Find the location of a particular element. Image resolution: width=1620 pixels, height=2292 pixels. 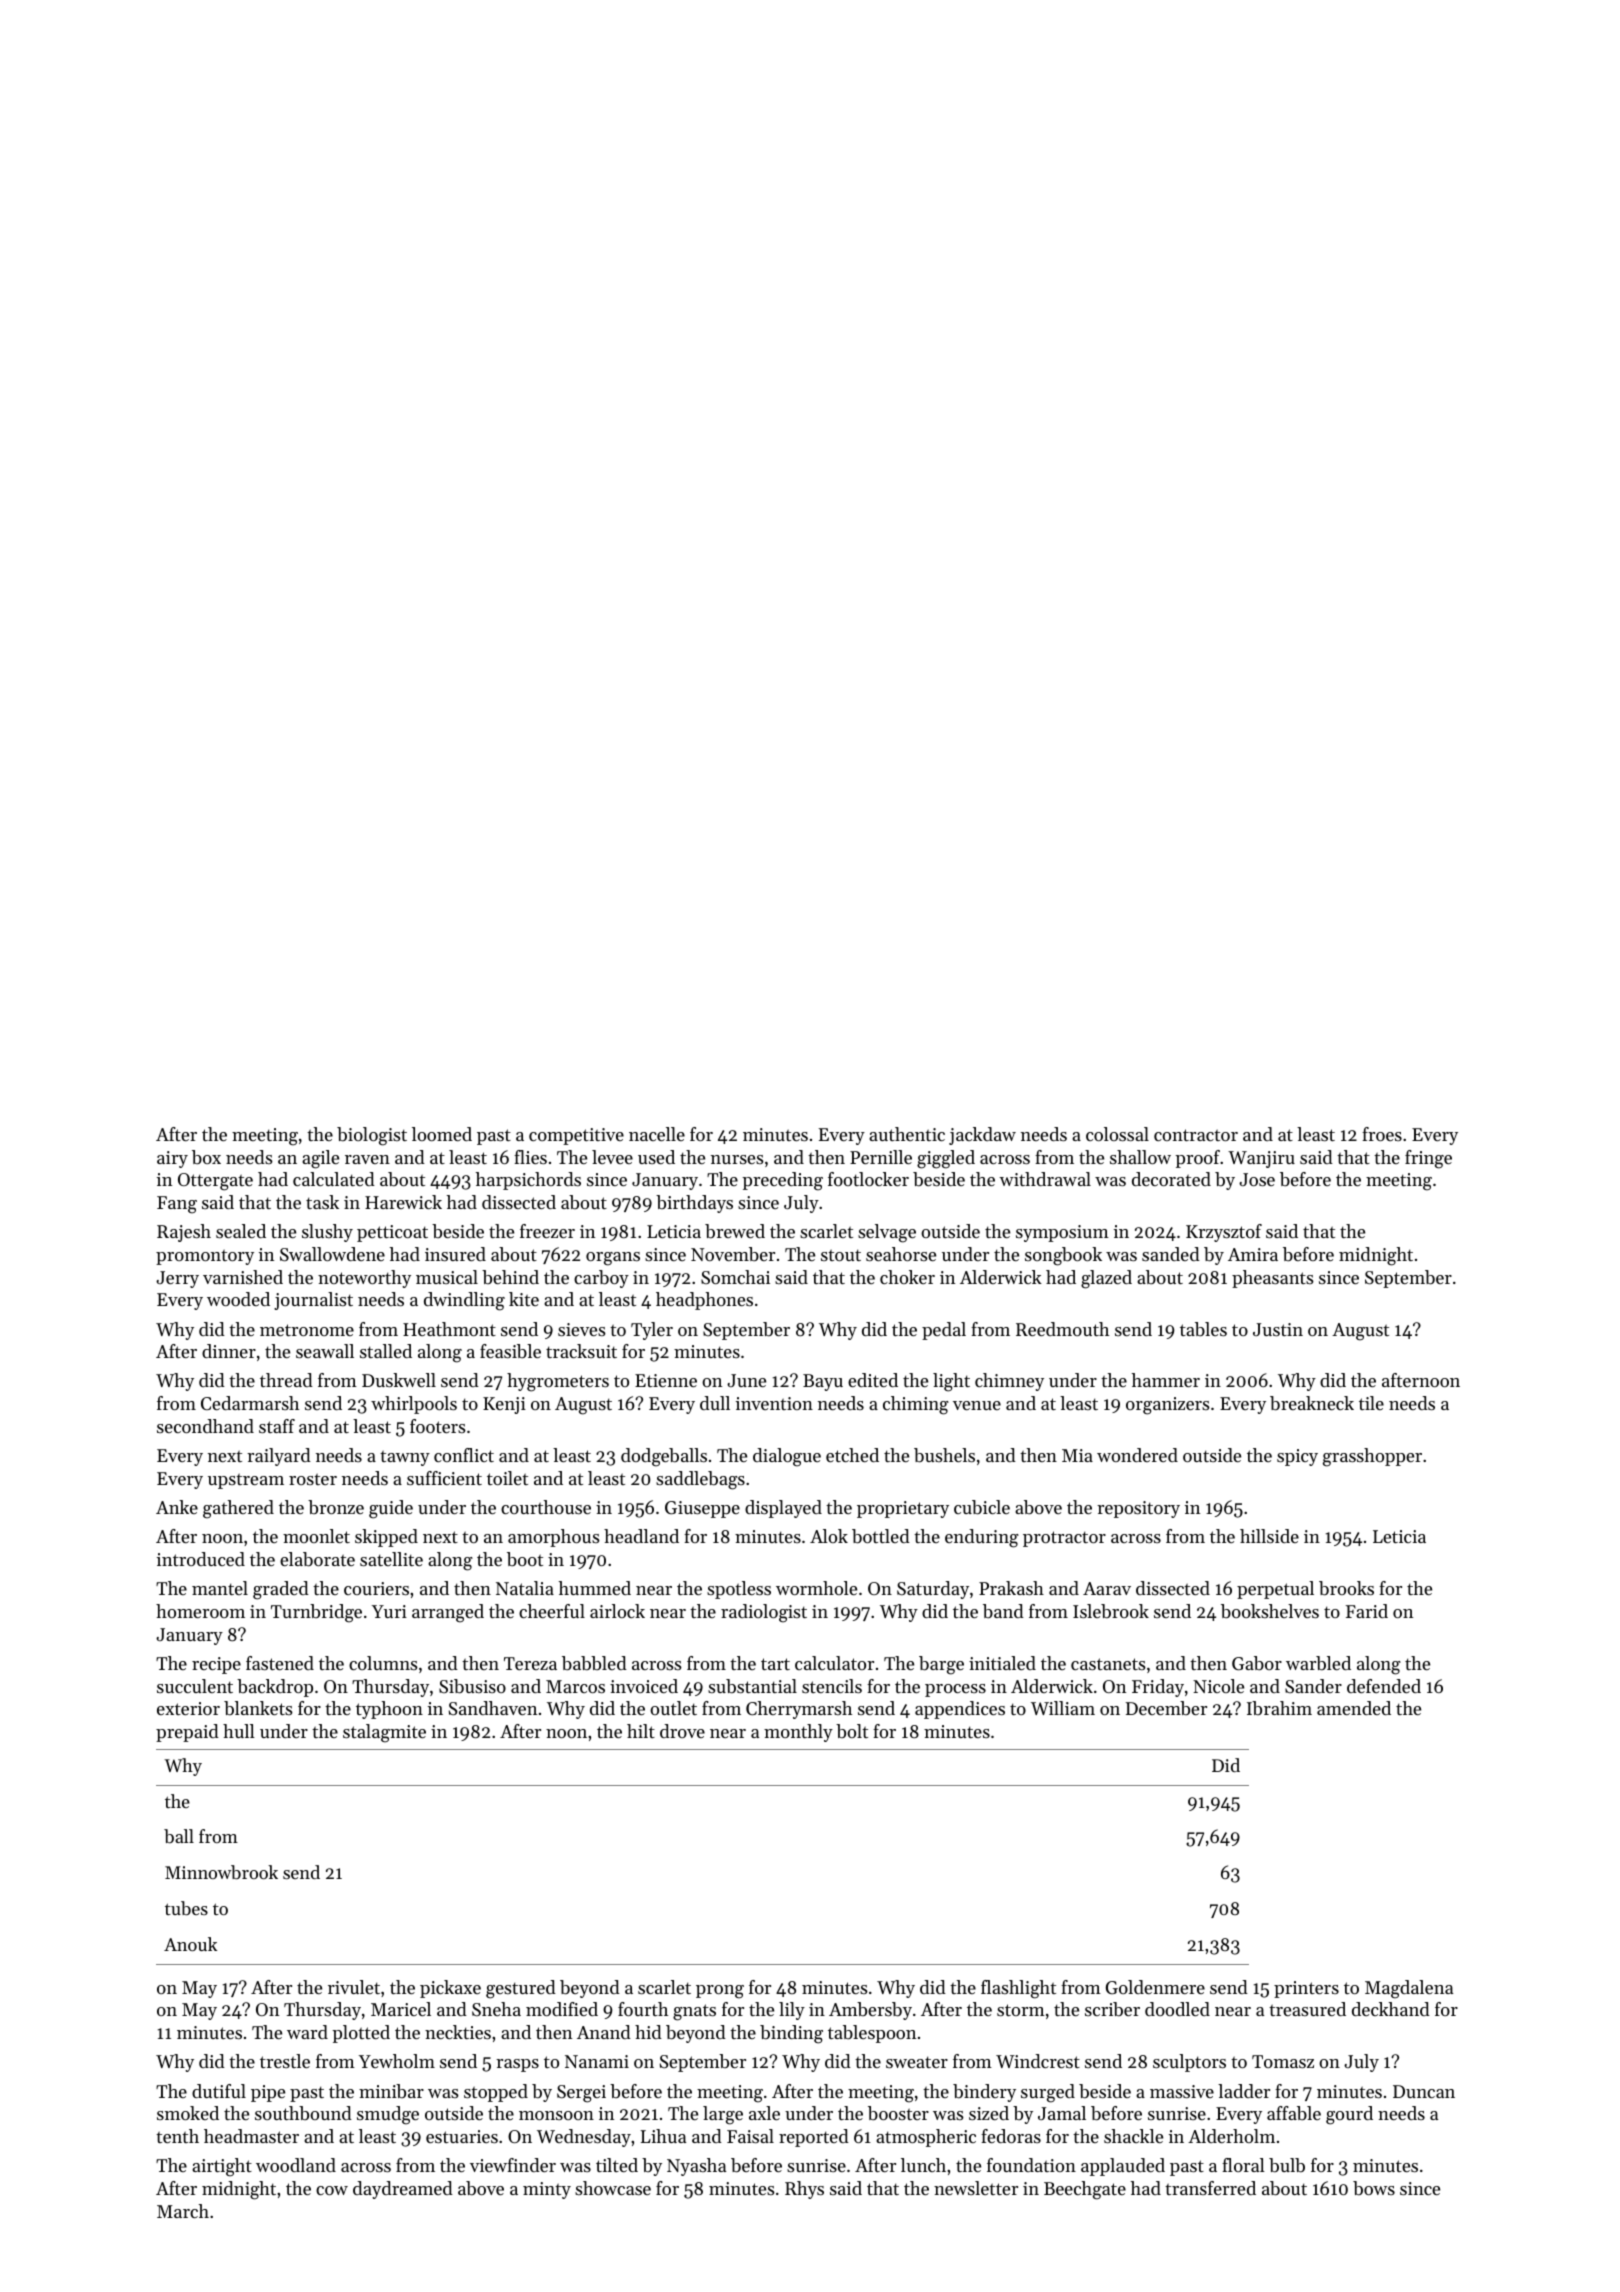

fringe is located at coordinates (1428, 1159).
